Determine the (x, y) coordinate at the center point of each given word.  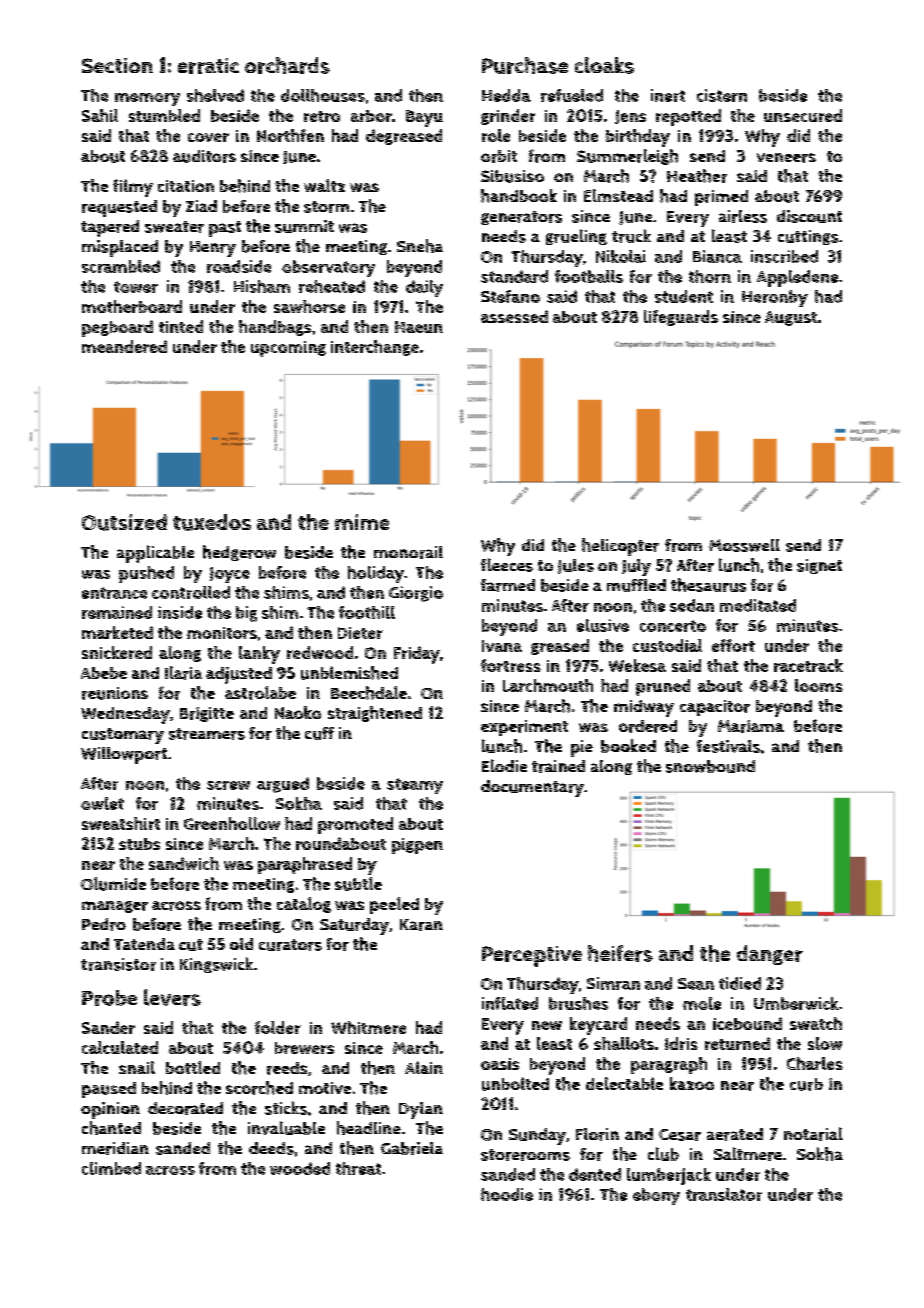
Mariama (751, 726)
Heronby (775, 298)
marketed (117, 632)
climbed (111, 1168)
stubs (139, 844)
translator (724, 1194)
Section (117, 65)
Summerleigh (627, 157)
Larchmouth (548, 685)
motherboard (132, 306)
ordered (648, 726)
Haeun (419, 327)
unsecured (803, 115)
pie (582, 748)
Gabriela (412, 1148)
